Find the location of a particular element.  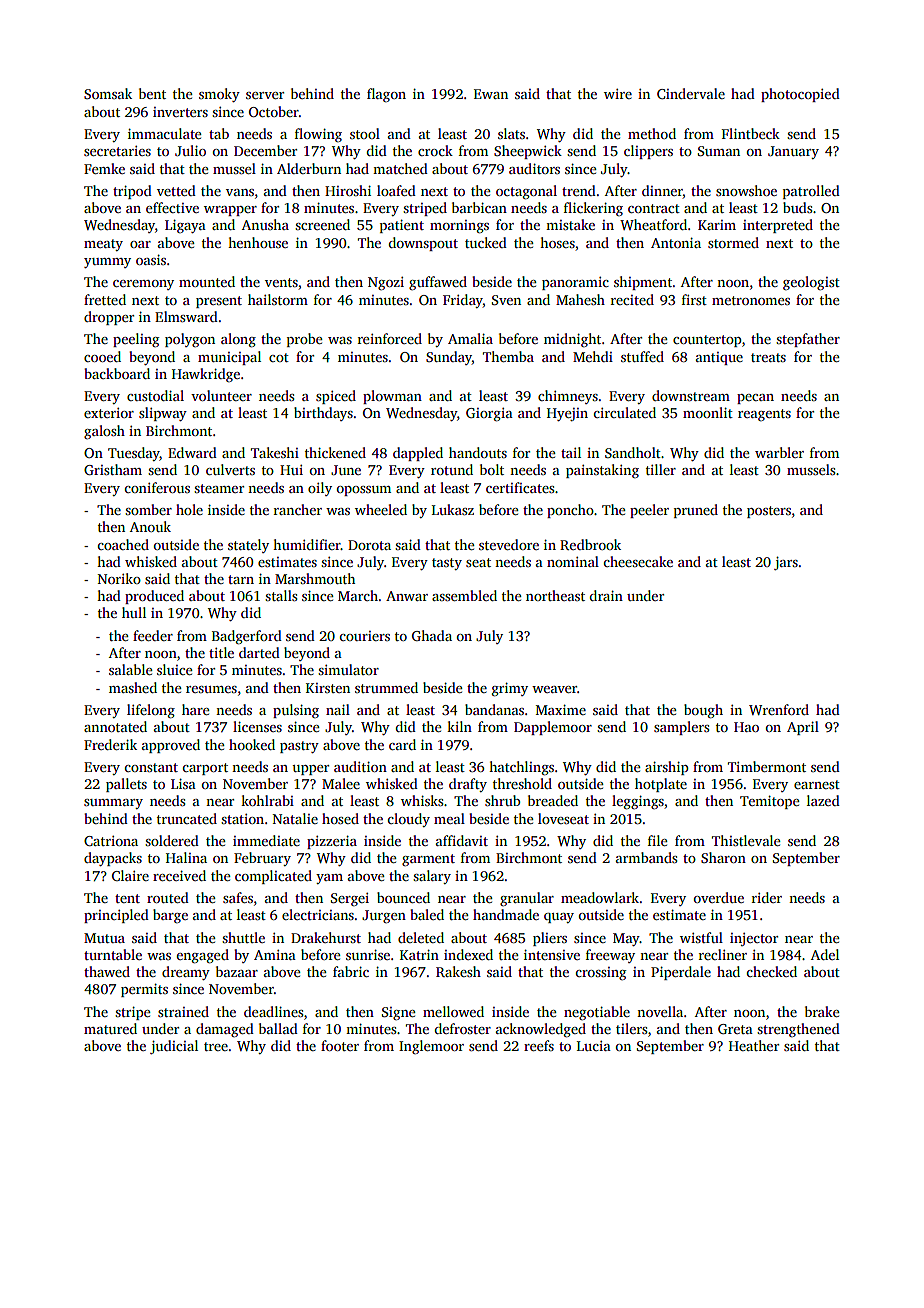

pruned is located at coordinates (696, 511).
